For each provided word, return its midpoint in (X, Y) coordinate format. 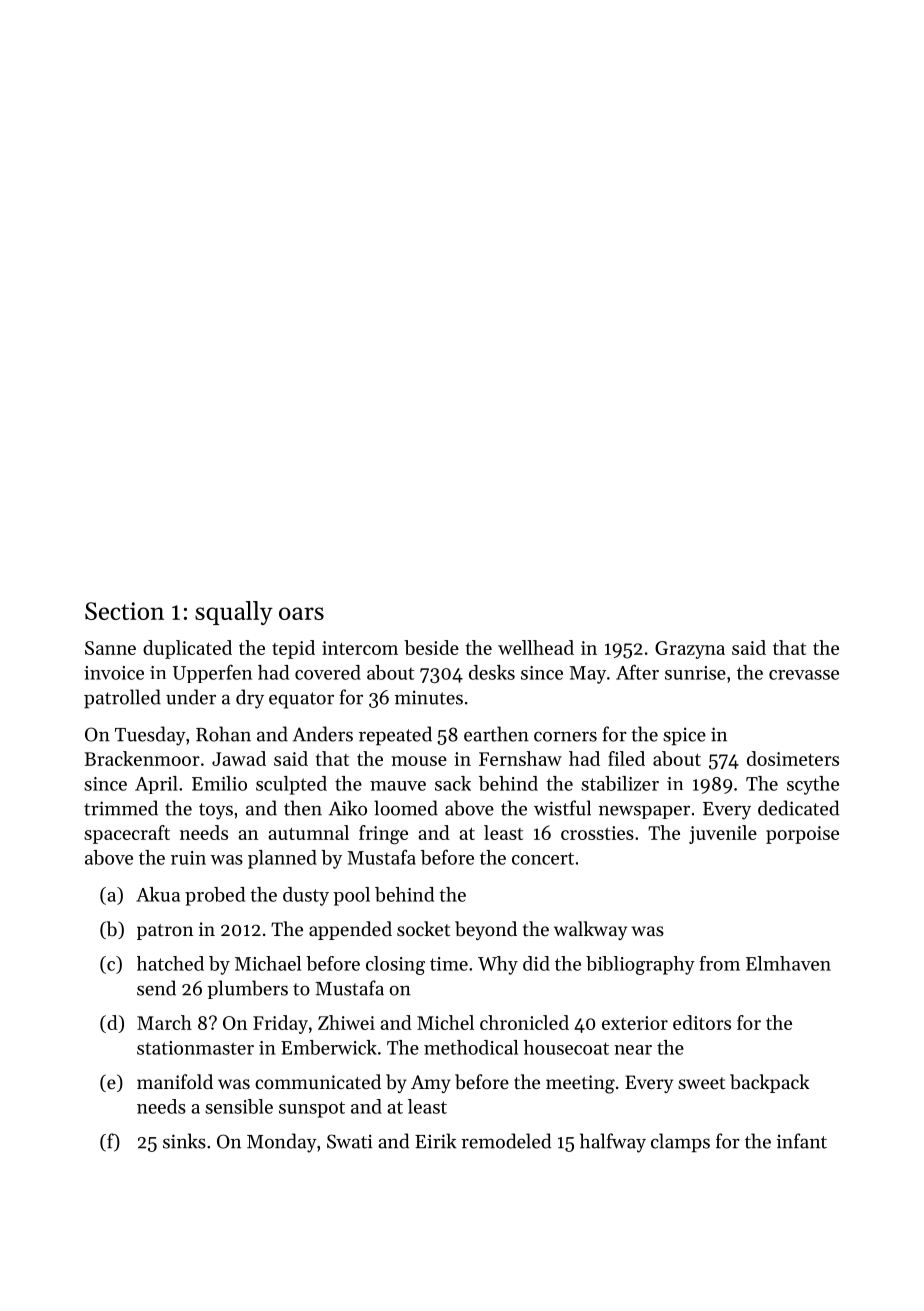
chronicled (524, 1022)
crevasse (804, 675)
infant (802, 1141)
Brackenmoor (142, 758)
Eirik (435, 1141)
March (164, 1022)
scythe (813, 785)
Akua (158, 894)
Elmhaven (788, 963)
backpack (770, 1083)
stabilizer (620, 783)
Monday (282, 1143)
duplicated (187, 649)
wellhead (536, 647)
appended (350, 930)
